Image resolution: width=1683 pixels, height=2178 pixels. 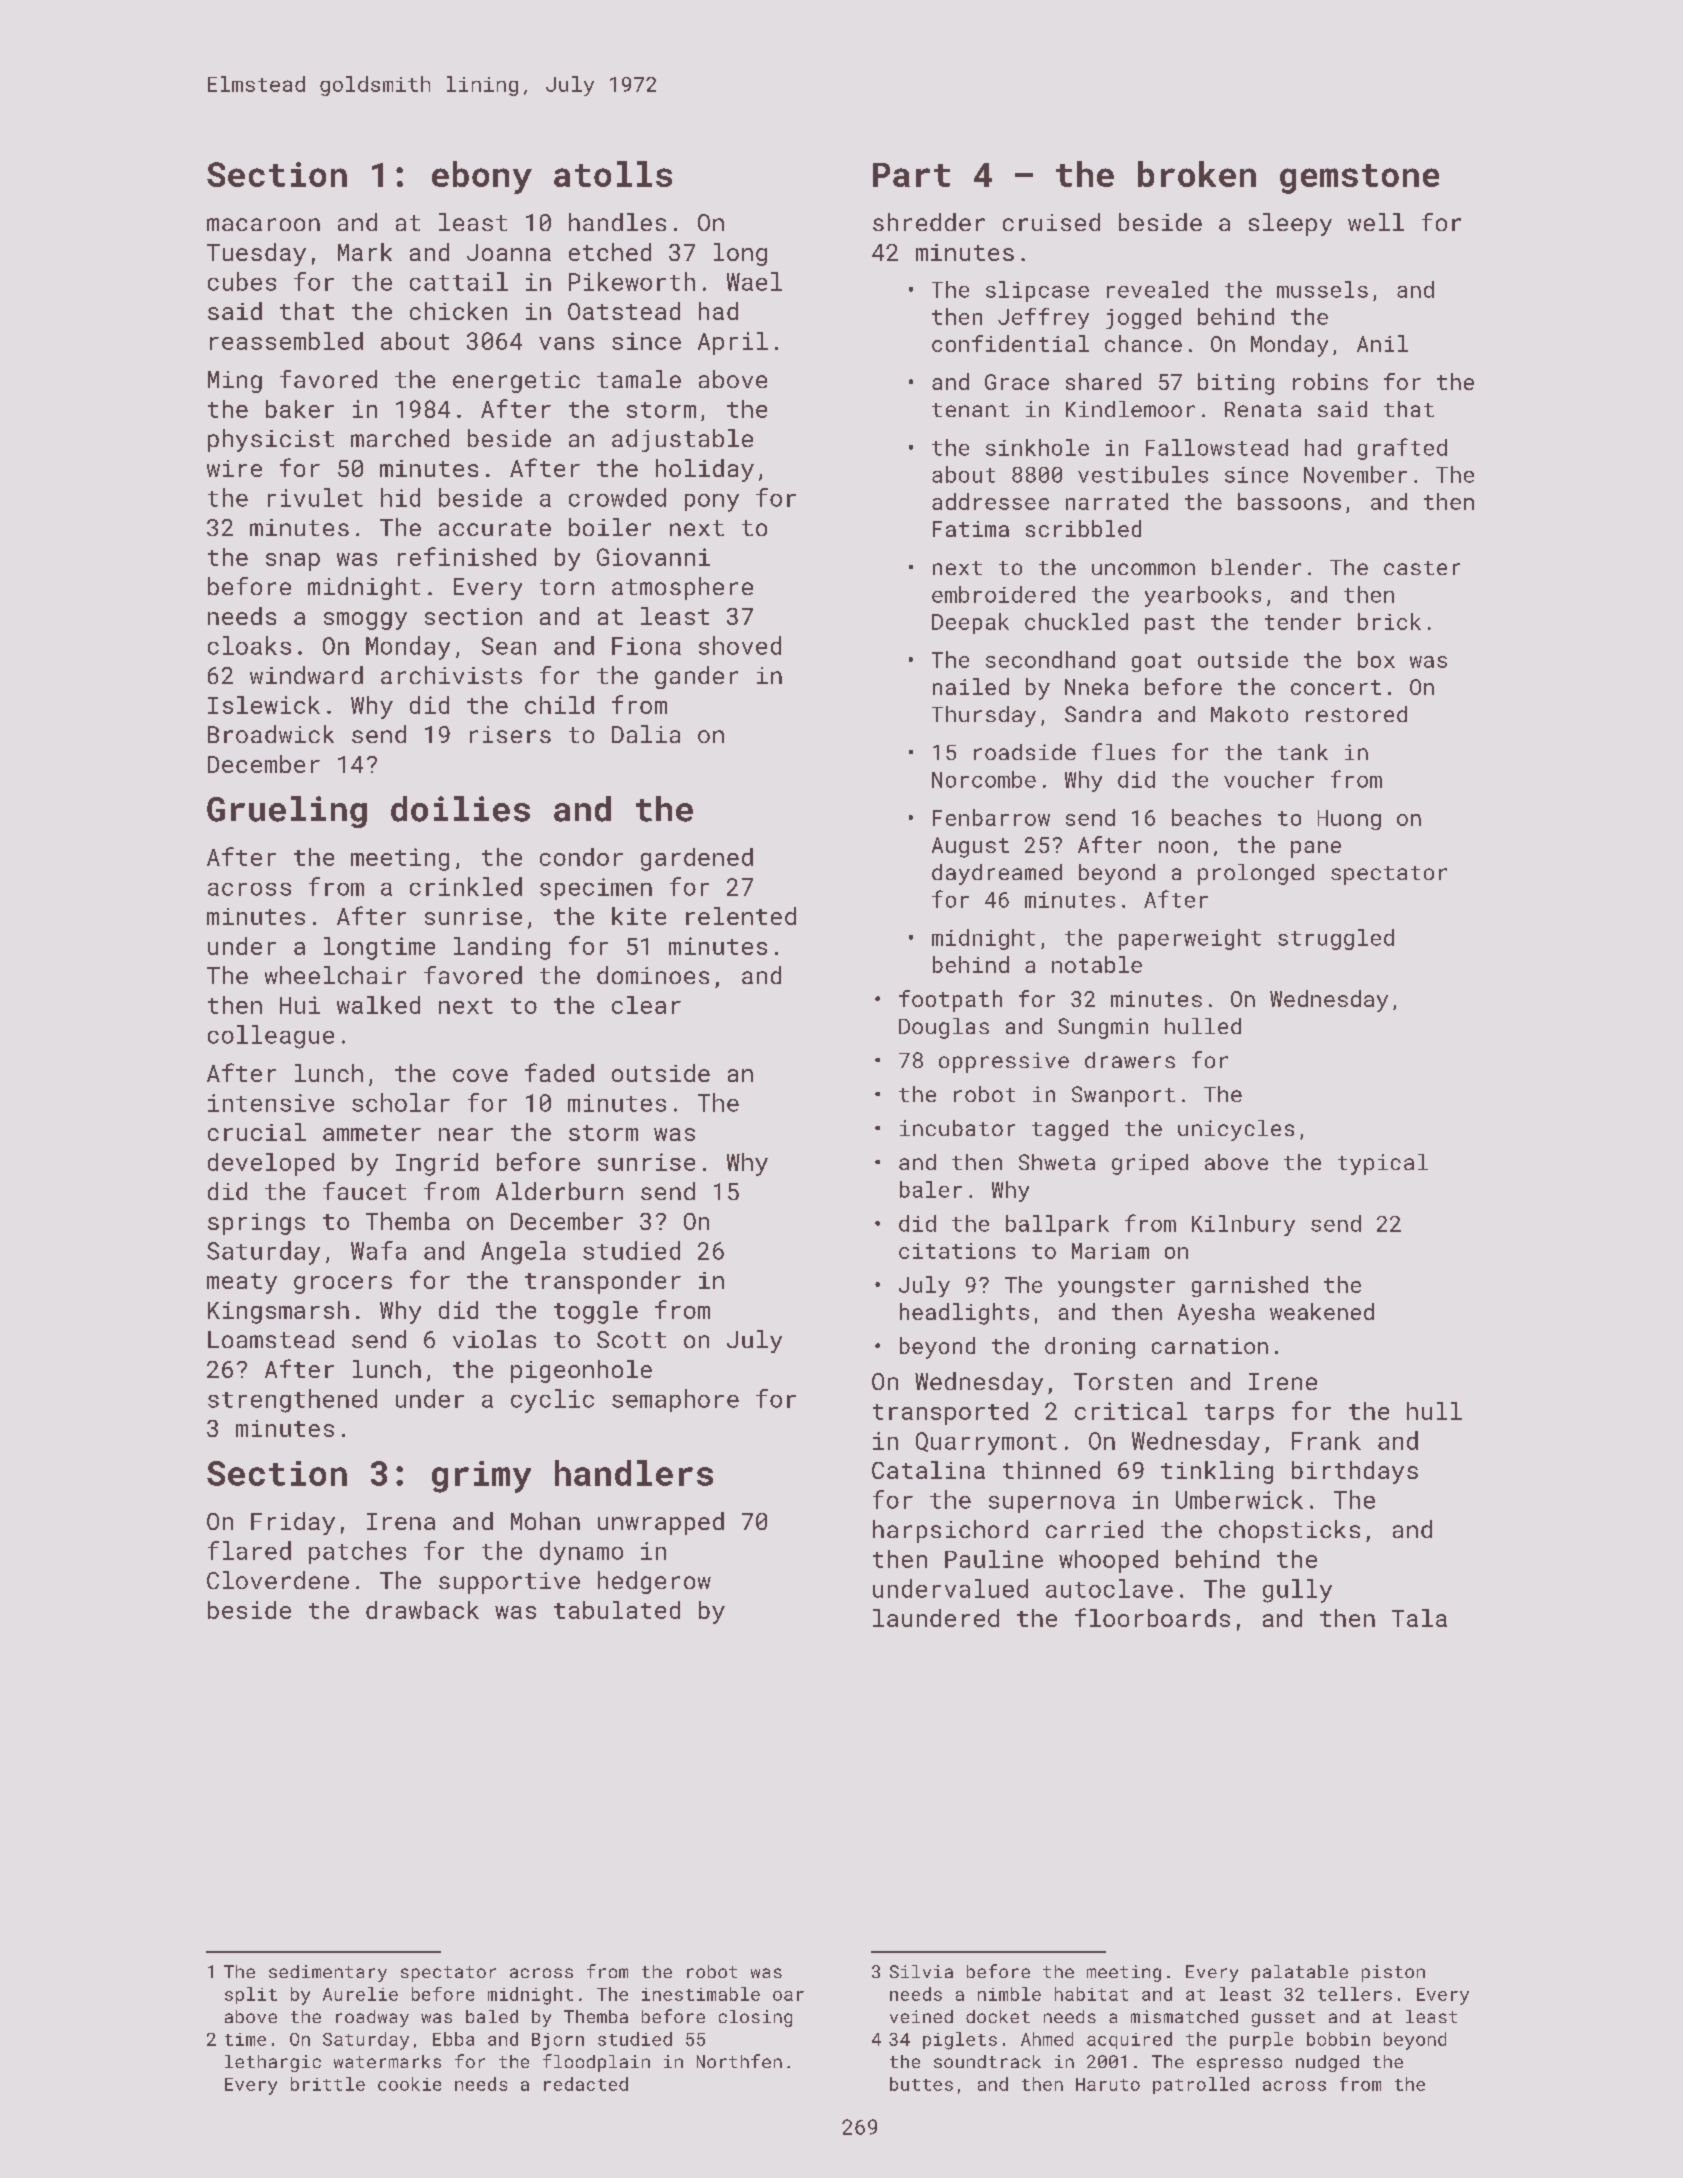 I want to click on kite, so click(x=639, y=916).
